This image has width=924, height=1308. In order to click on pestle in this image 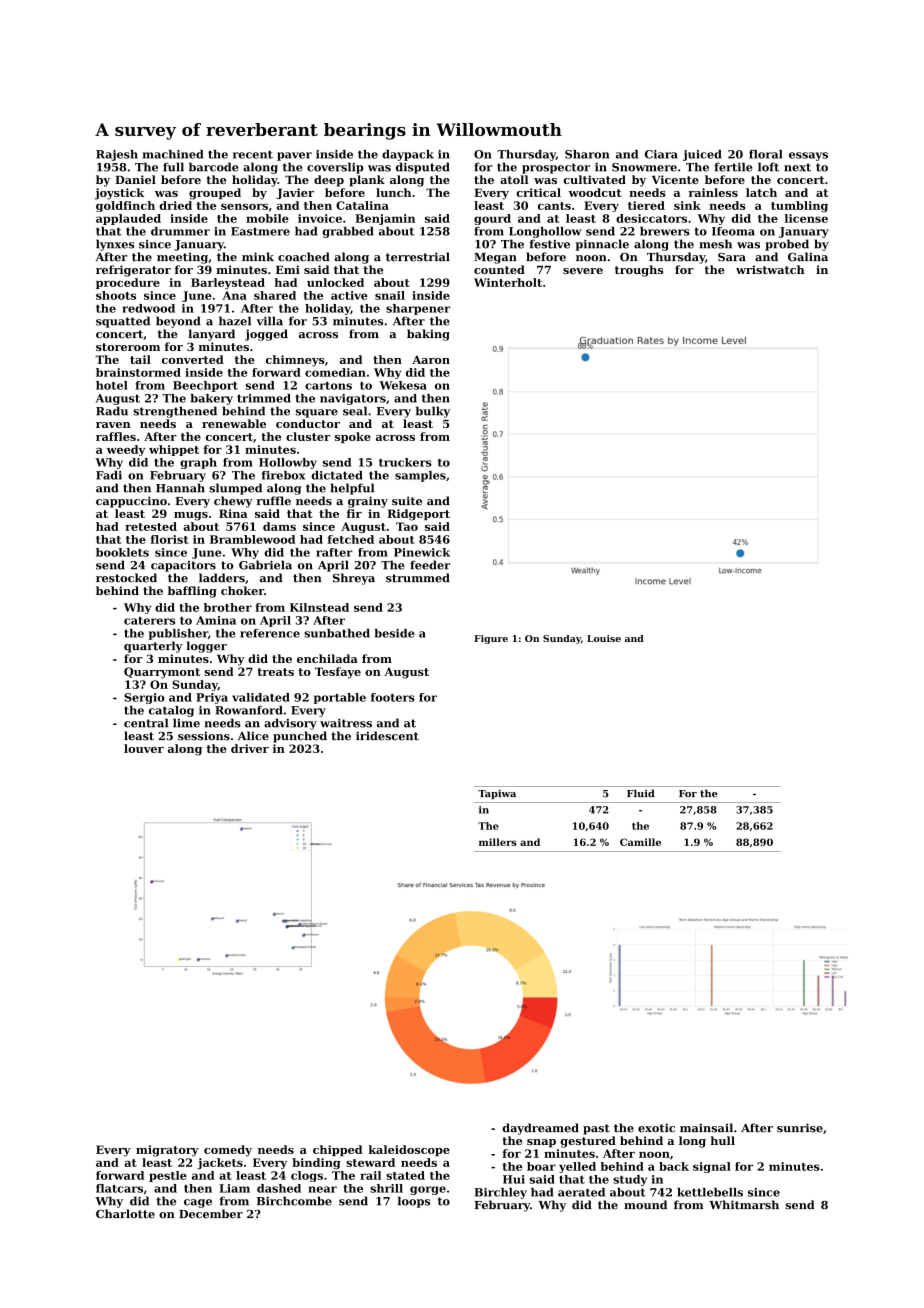, I will do `click(168, 1176)`.
